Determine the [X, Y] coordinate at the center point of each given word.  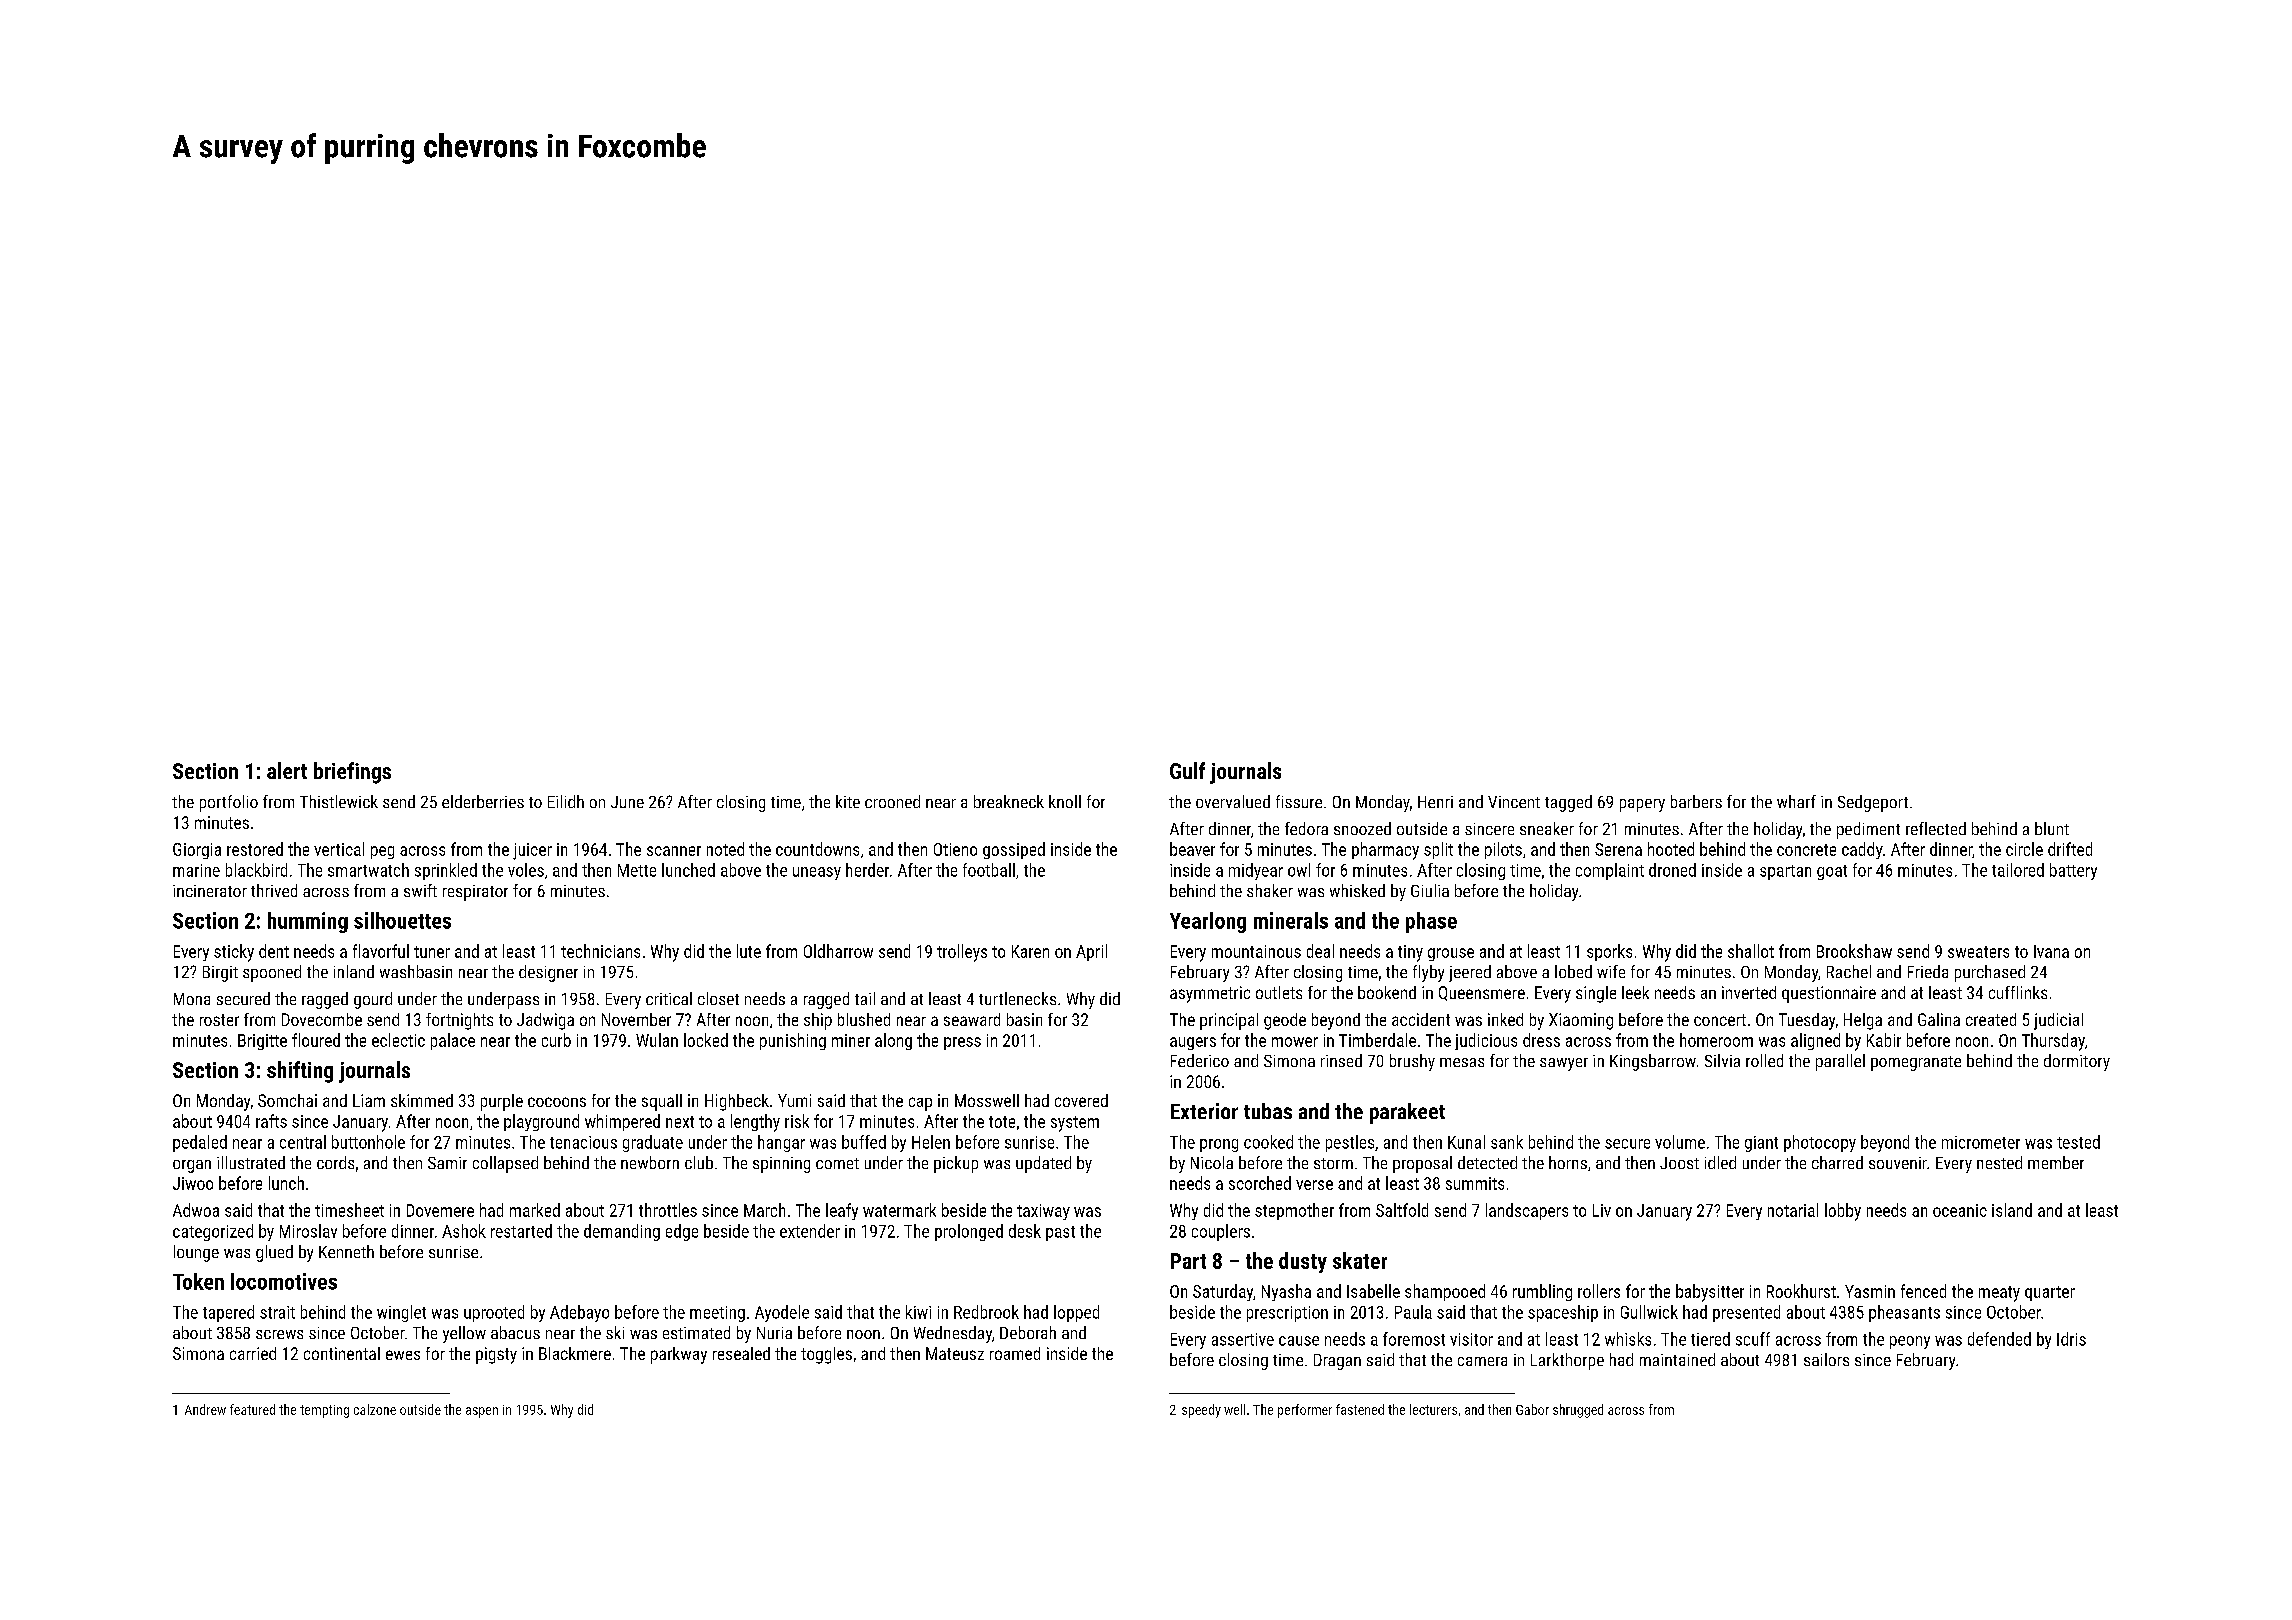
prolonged [969, 1232]
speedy [1201, 1411]
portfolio [229, 803]
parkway [679, 1355]
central [303, 1142]
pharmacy [1385, 851]
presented [1746, 1313]
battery [2073, 871]
